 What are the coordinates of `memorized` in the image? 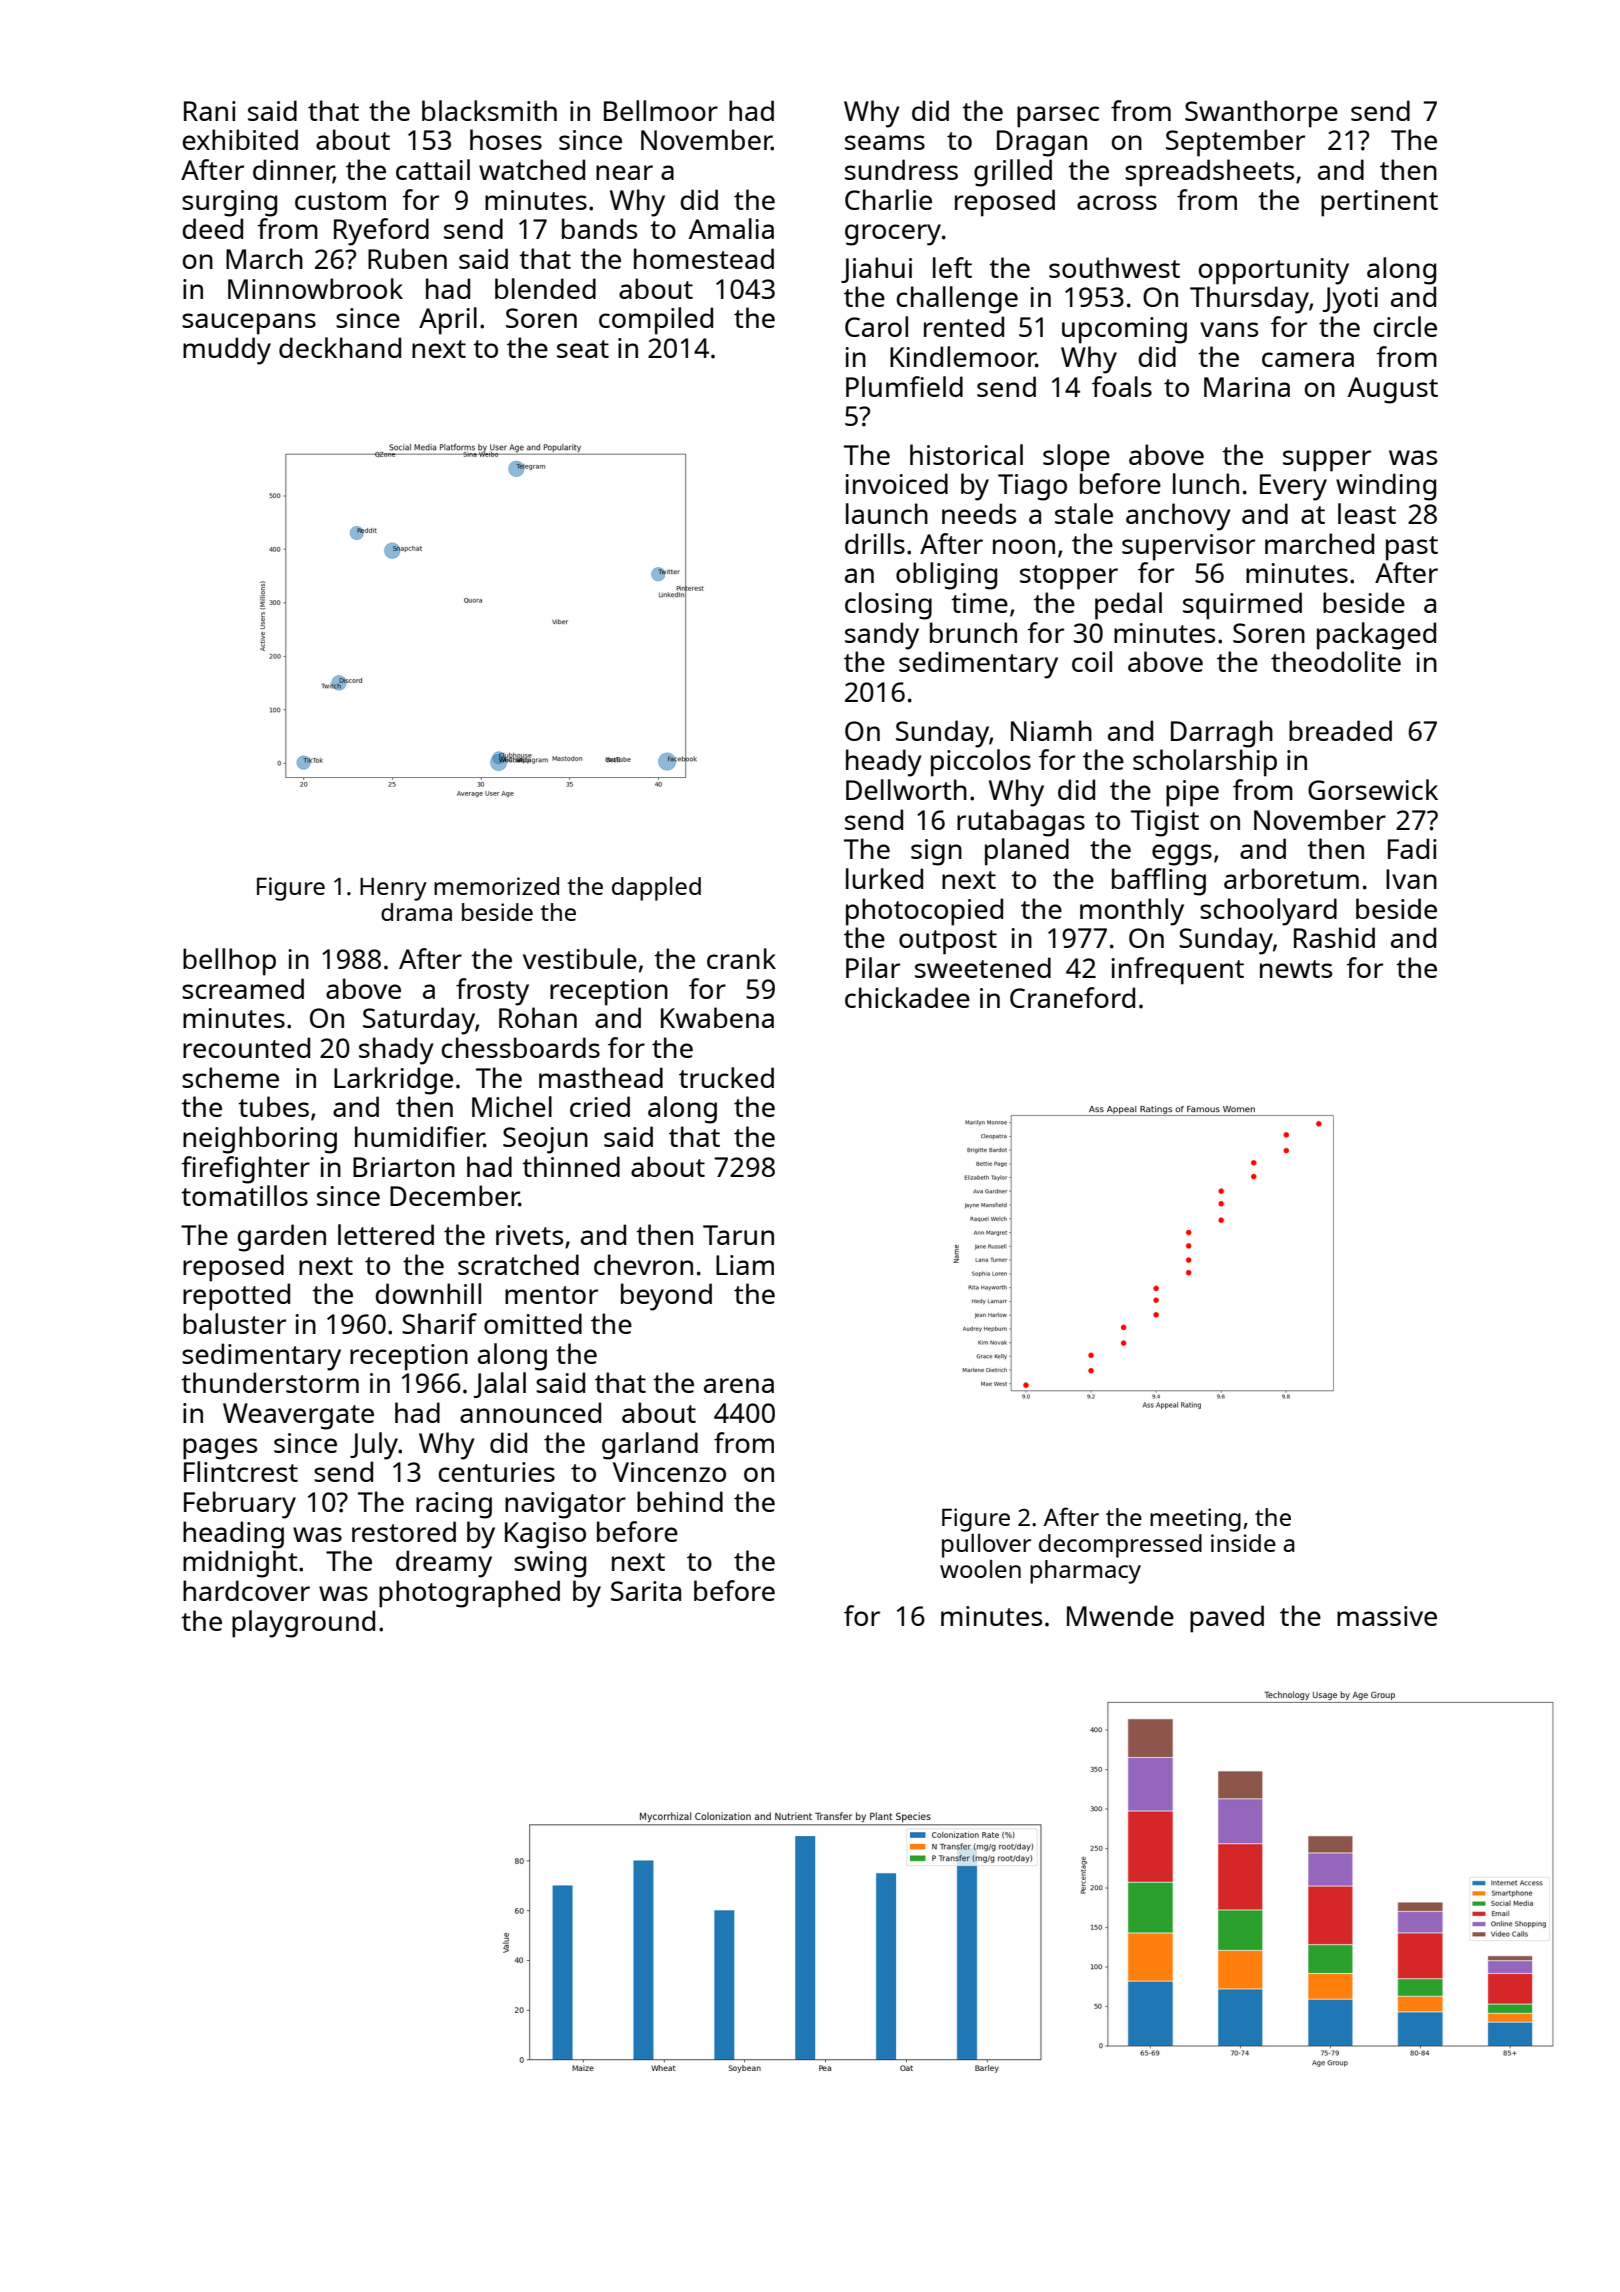 It's located at (496, 886).
